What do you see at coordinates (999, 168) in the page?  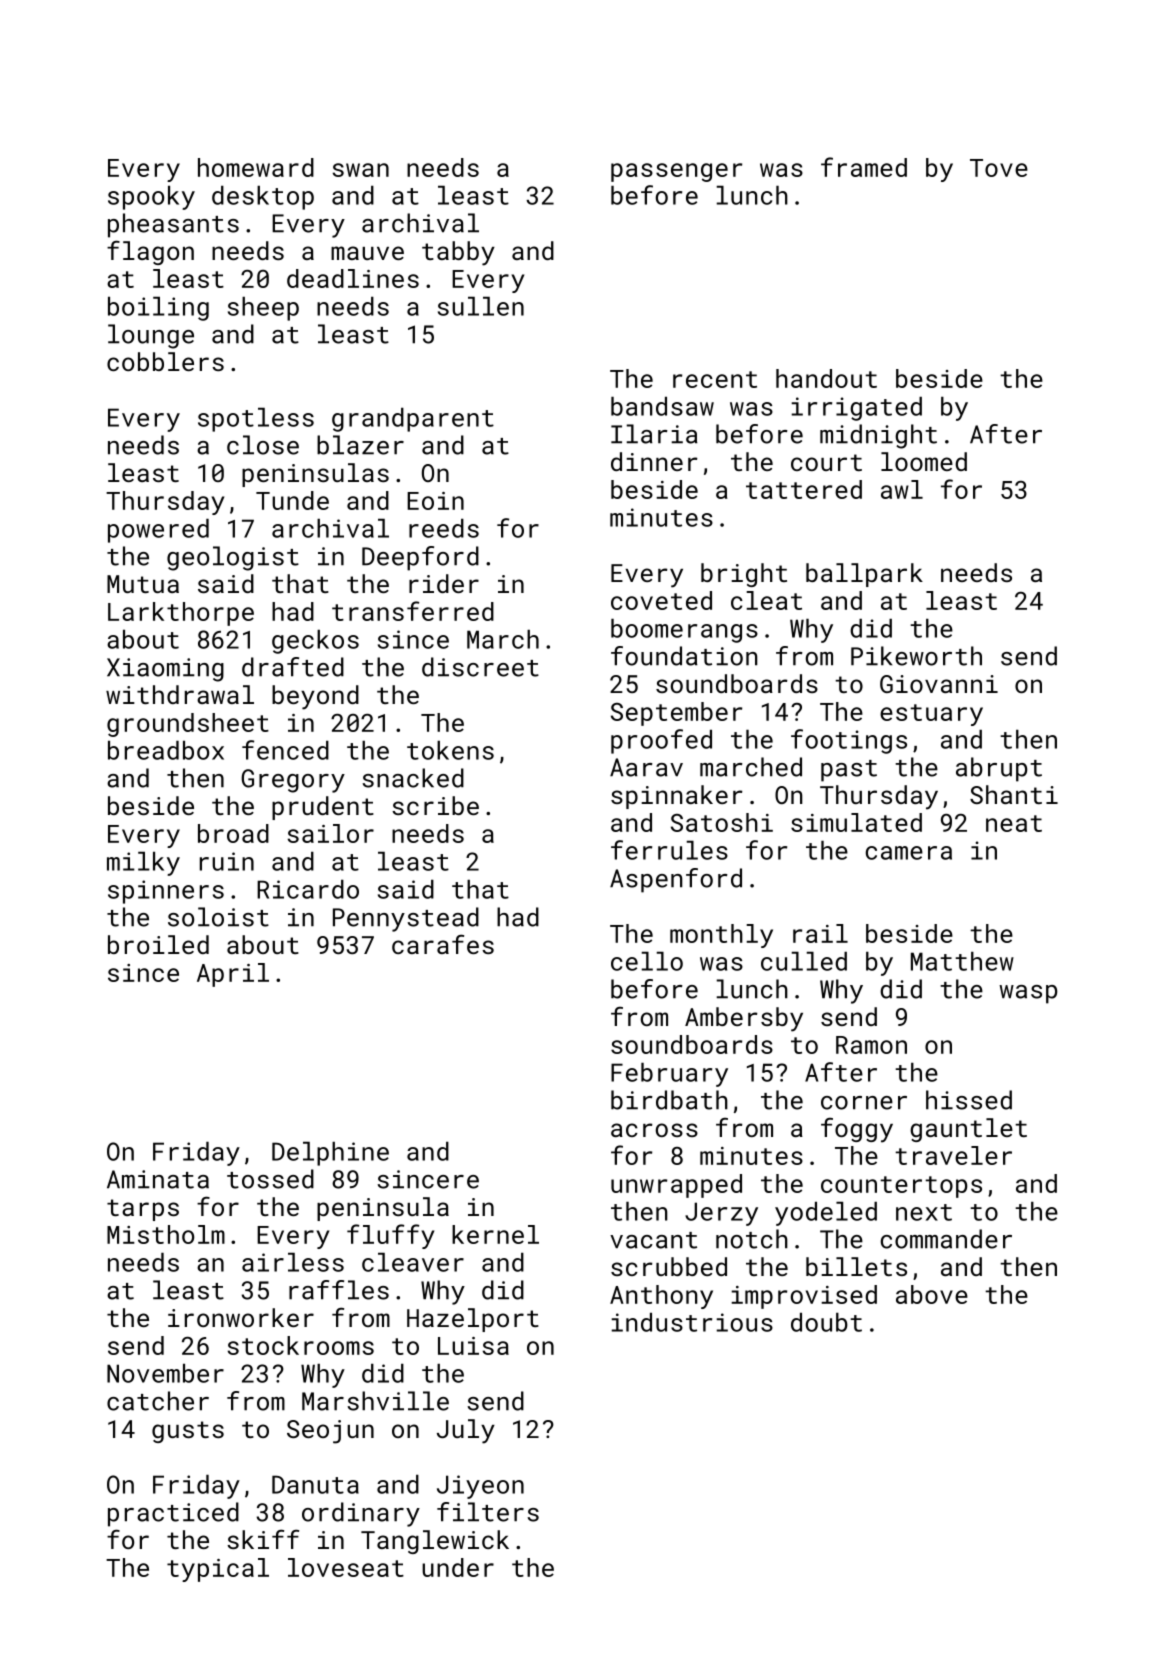 I see `Tove` at bounding box center [999, 168].
